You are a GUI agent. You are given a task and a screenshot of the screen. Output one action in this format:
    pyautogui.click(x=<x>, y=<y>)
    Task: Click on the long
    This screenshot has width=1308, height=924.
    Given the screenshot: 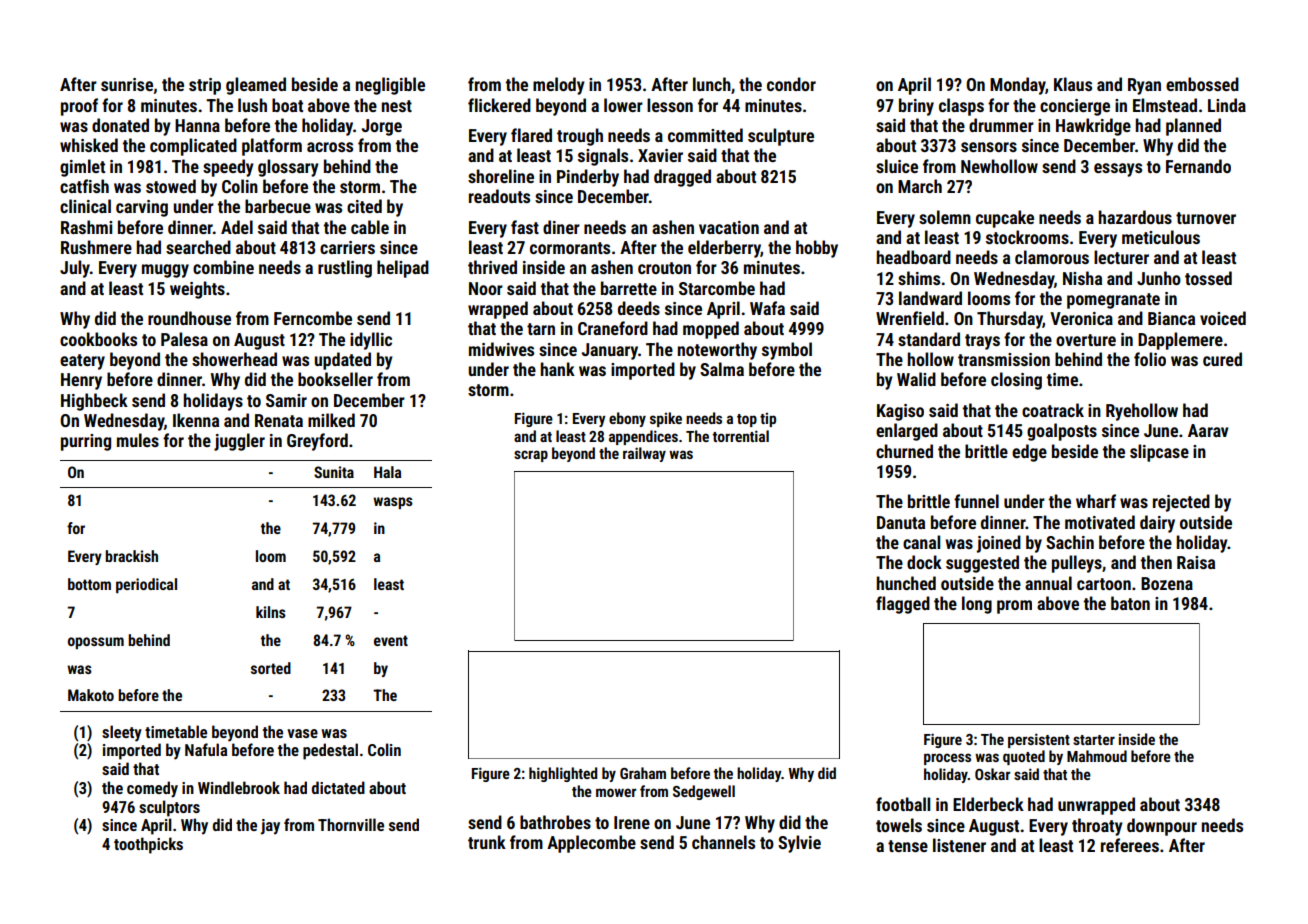 What is the action you would take?
    pyautogui.click(x=977, y=605)
